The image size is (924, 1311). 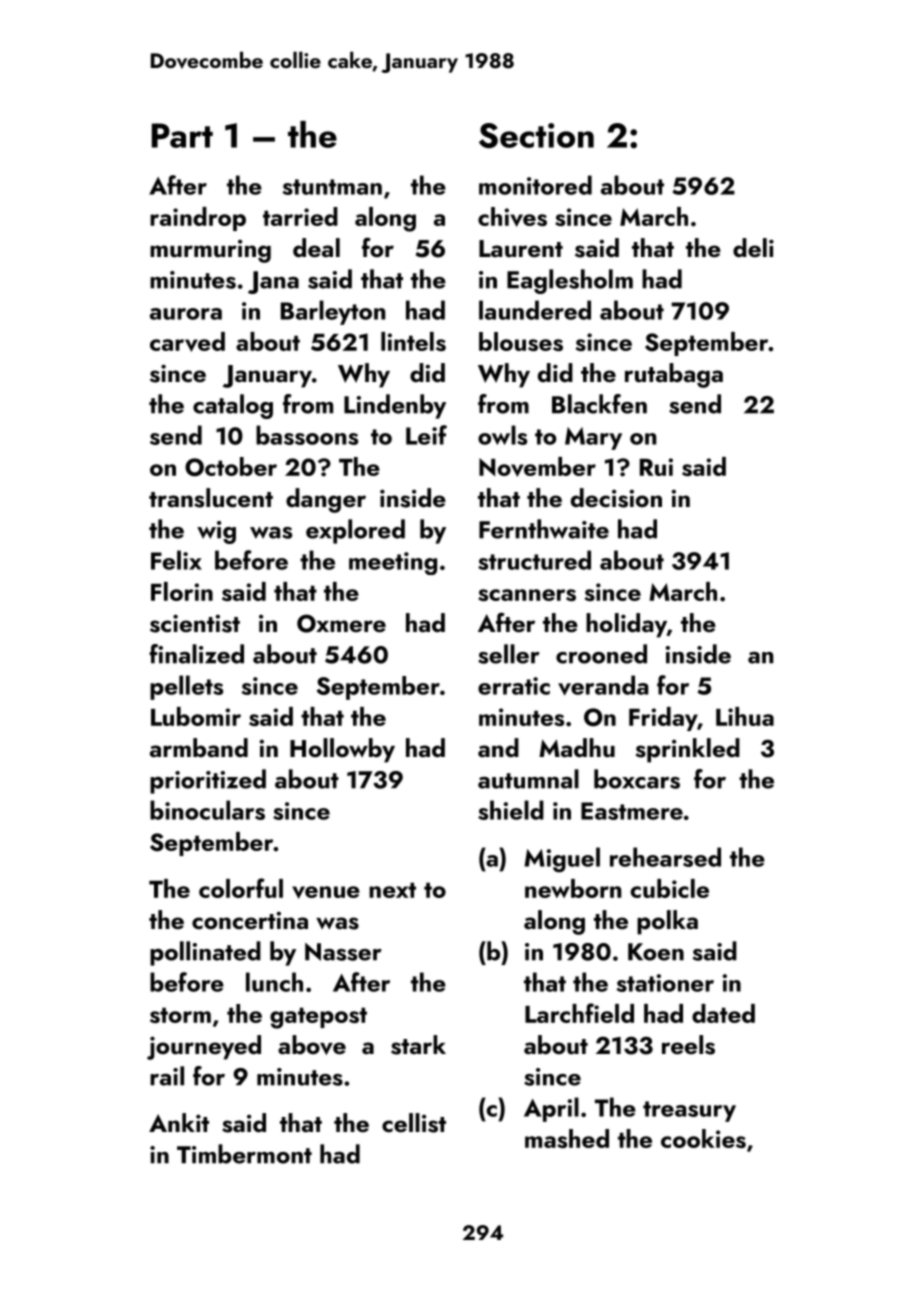 What do you see at coordinates (674, 375) in the document?
I see `rutabaga` at bounding box center [674, 375].
